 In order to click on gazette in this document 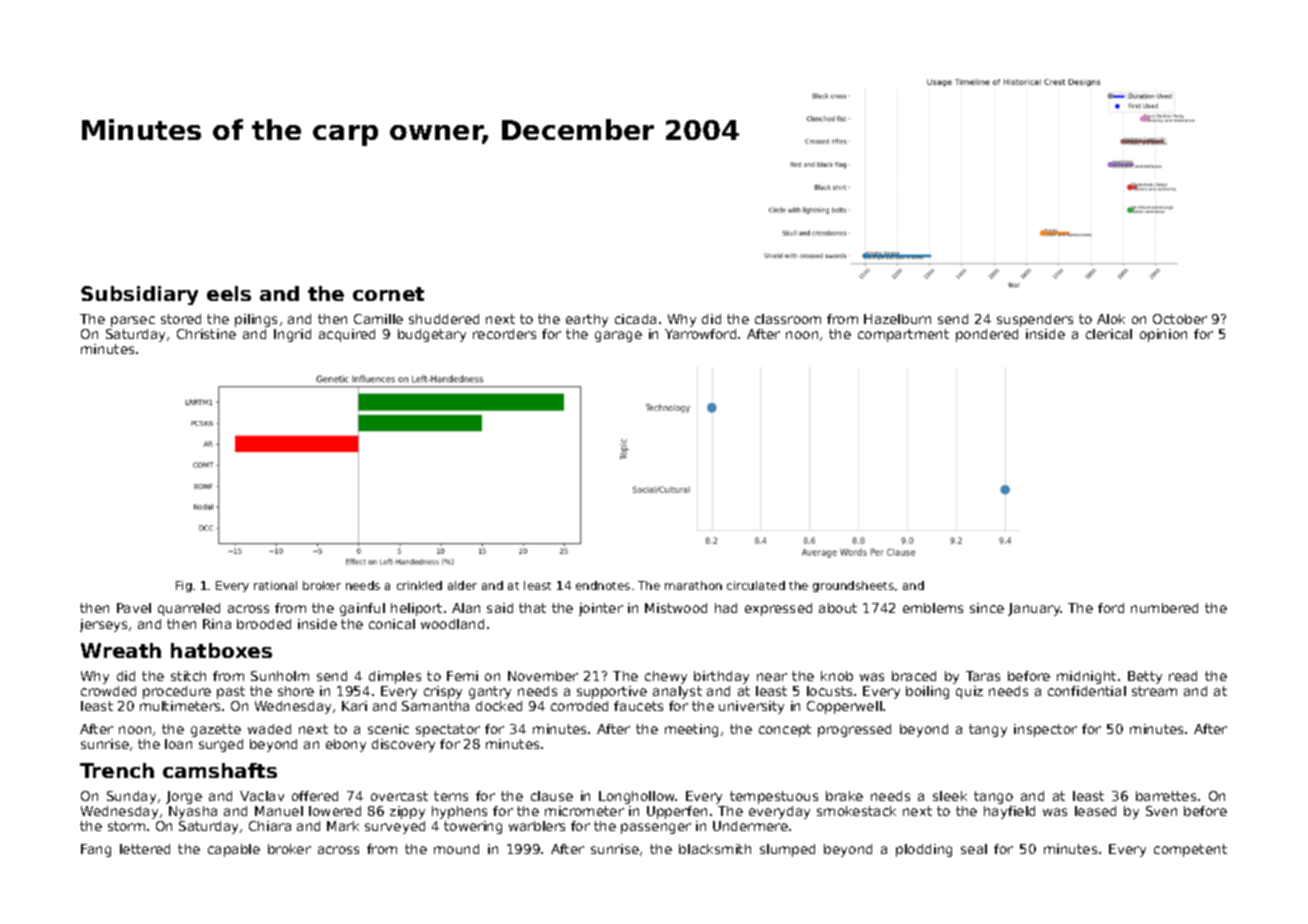, I will do `click(216, 730)`.
